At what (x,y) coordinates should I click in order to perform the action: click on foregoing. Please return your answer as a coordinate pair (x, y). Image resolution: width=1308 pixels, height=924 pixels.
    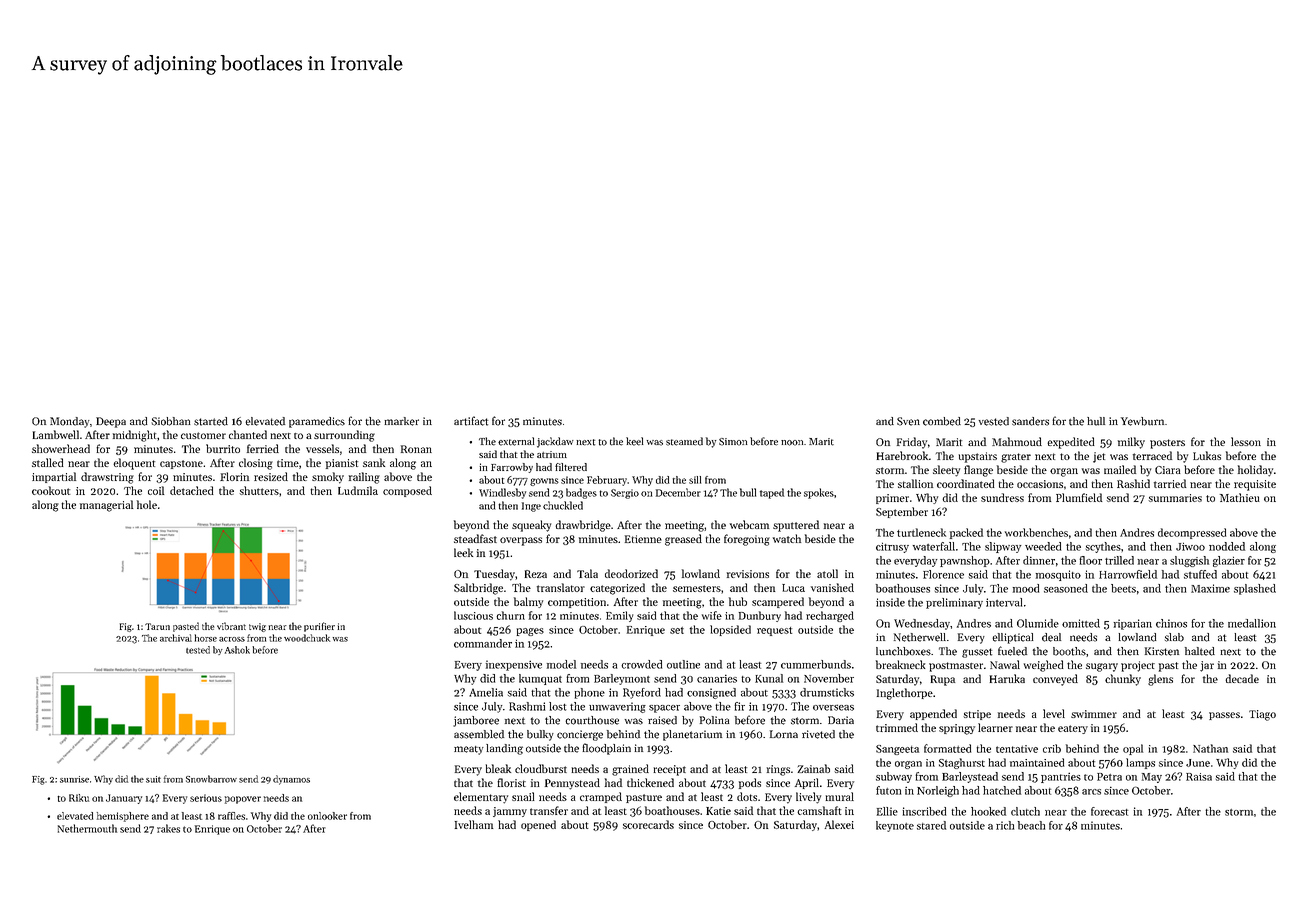
    Looking at the image, I should click on (747, 540).
